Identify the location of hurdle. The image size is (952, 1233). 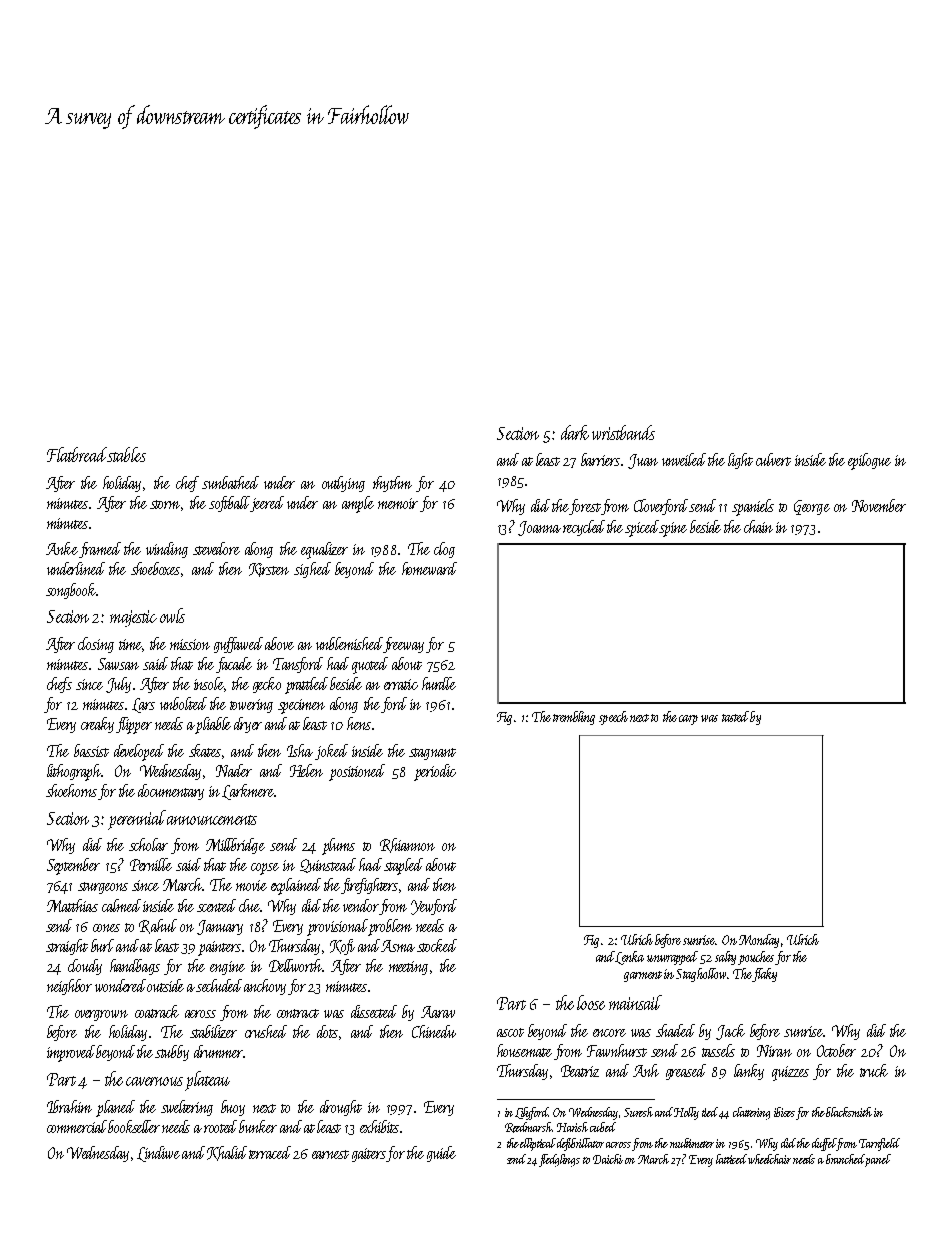
(439, 683).
